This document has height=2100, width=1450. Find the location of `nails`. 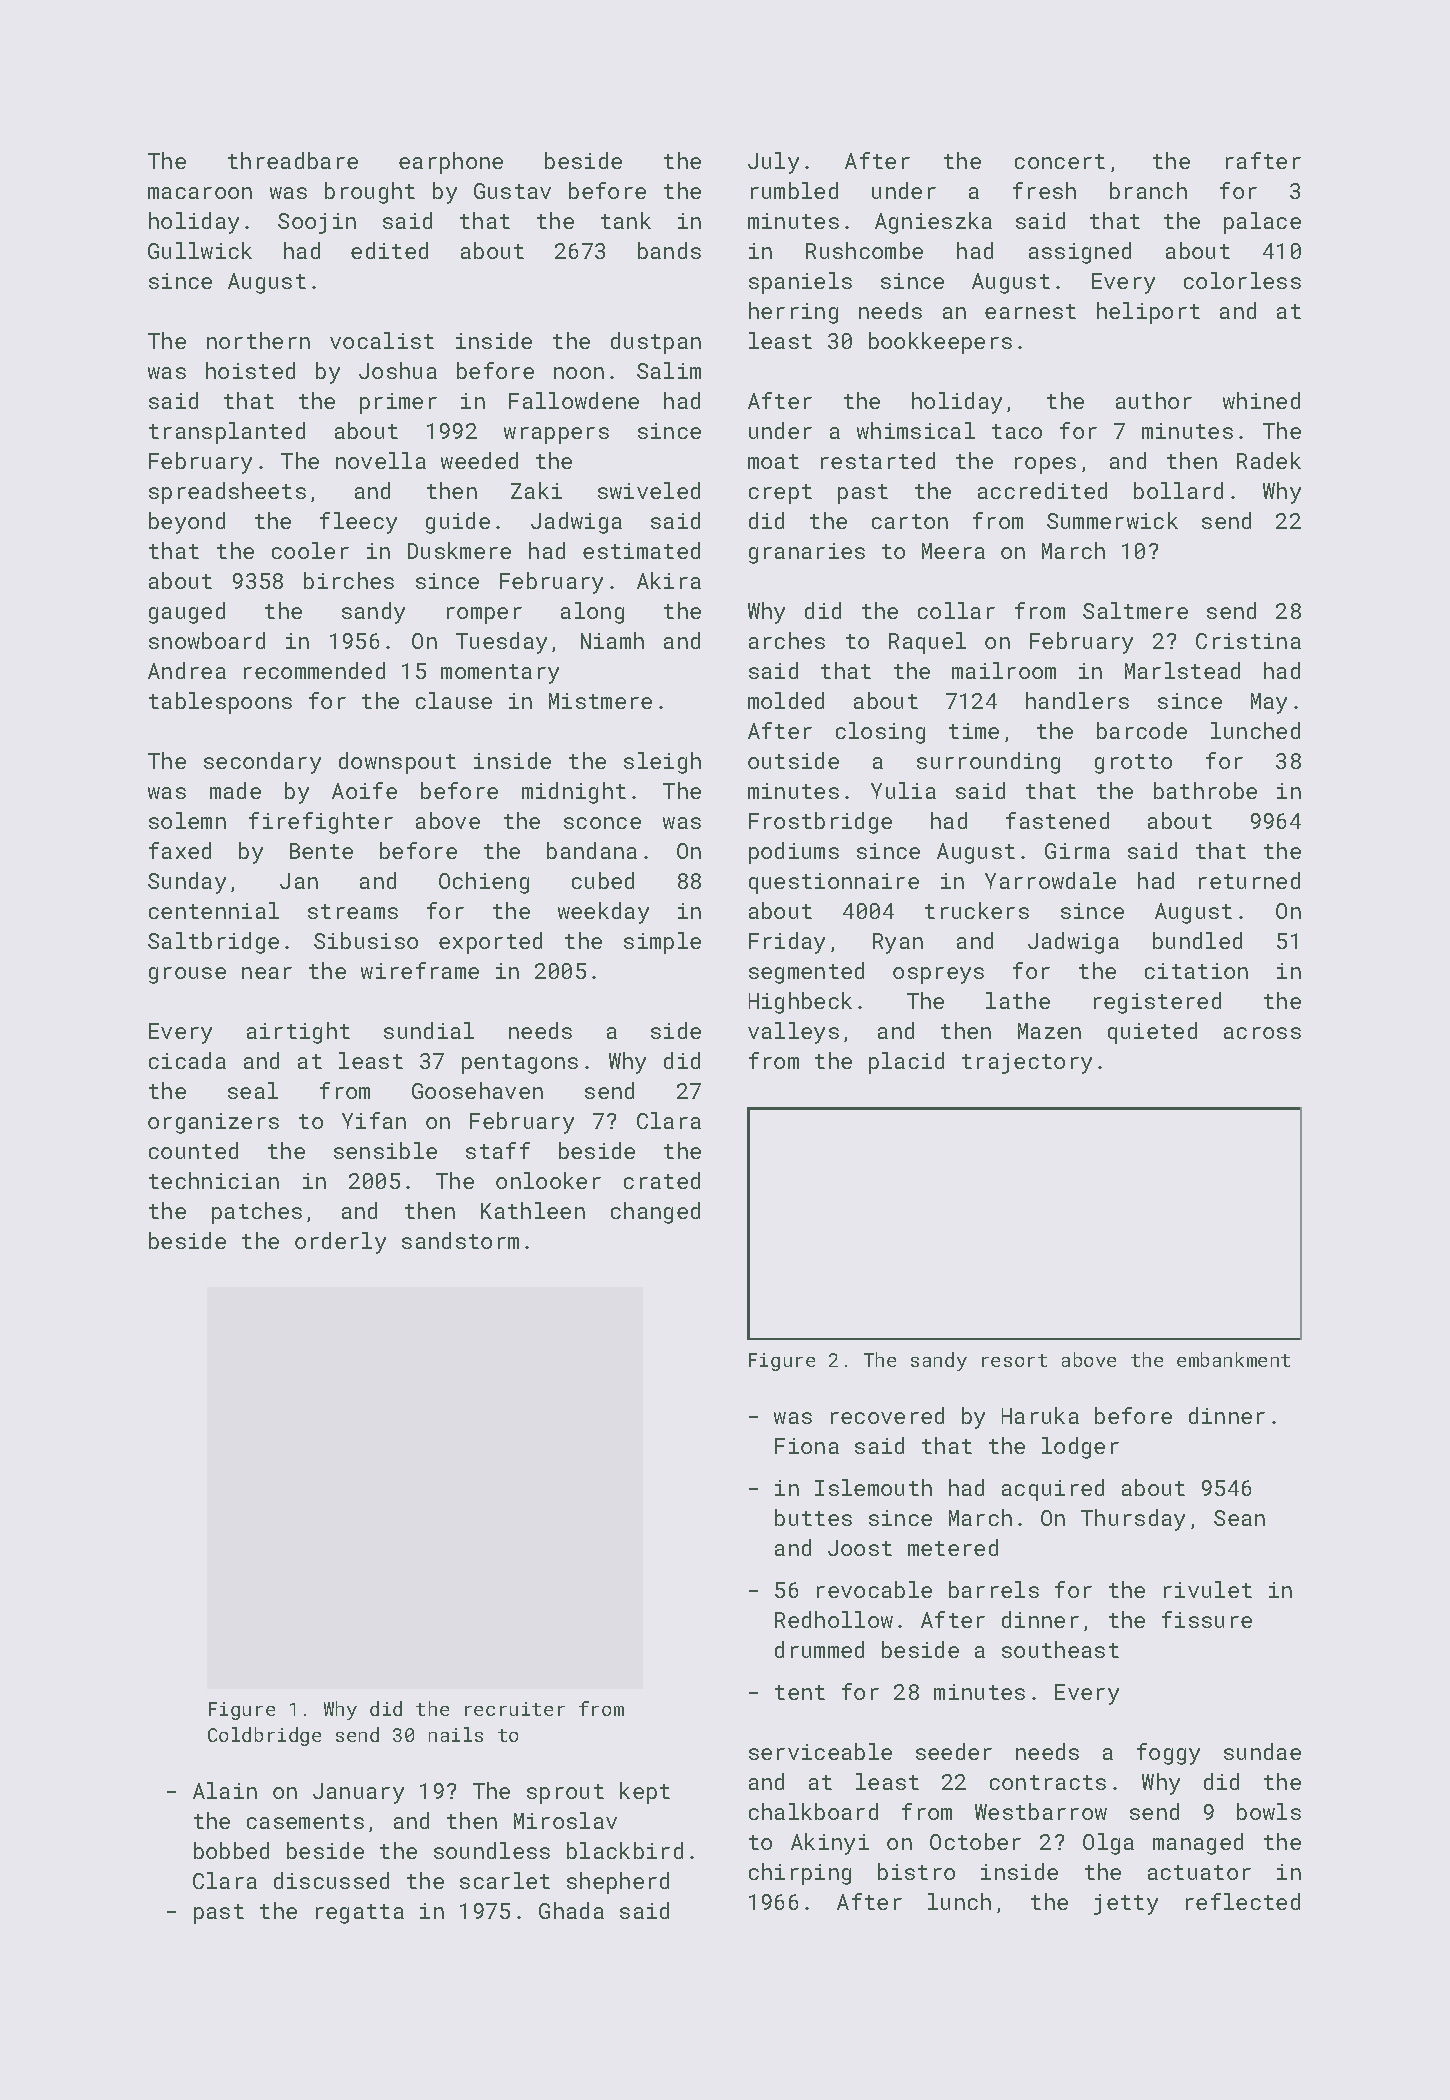

nails is located at coordinates (456, 1734).
